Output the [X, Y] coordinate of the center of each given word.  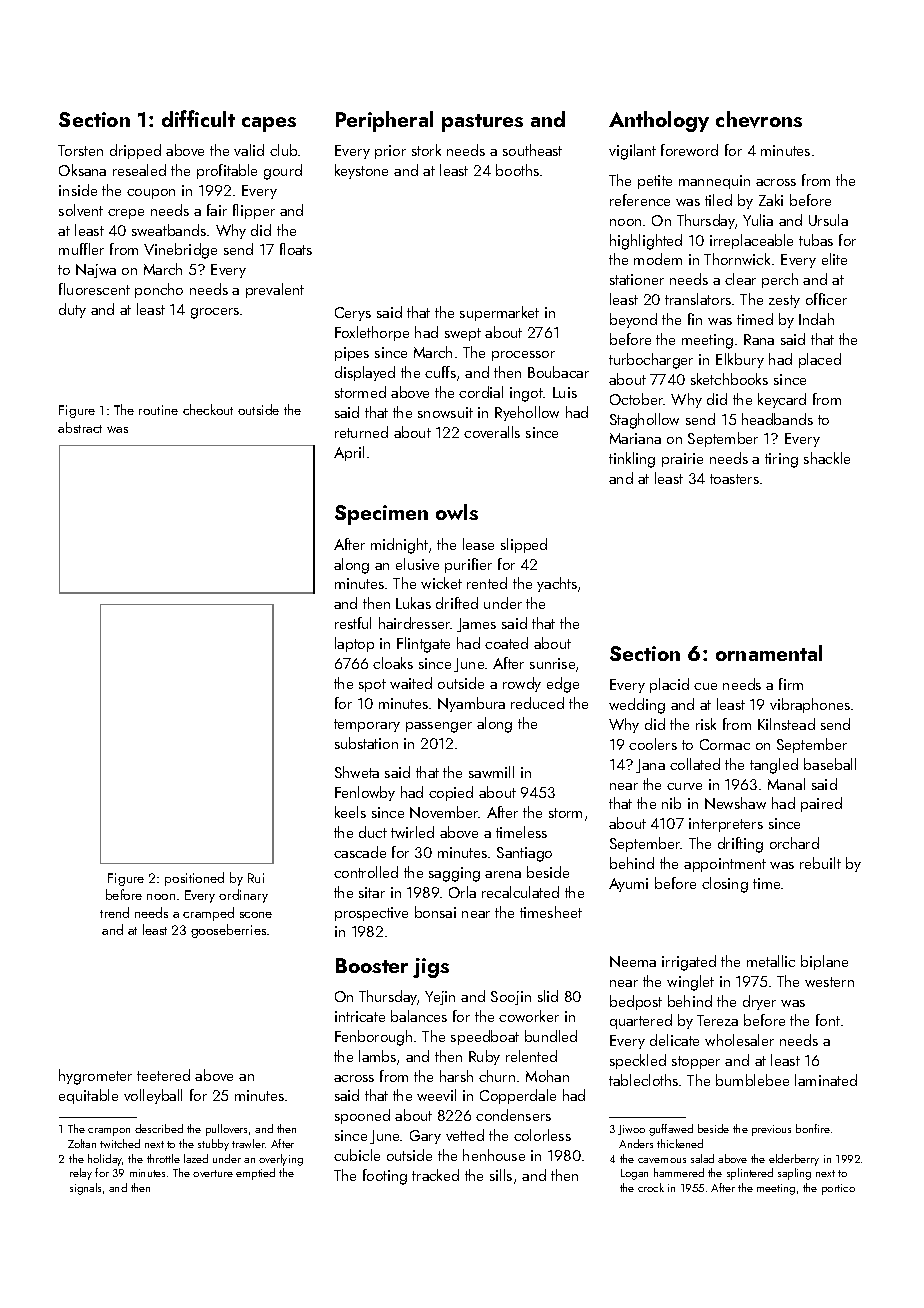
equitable [88, 1096]
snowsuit [445, 412]
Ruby [484, 1057]
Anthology [659, 121]
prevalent [275, 290]
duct [373, 832]
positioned [194, 879]
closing [725, 885]
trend [114, 912]
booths [517, 170]
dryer [759, 1002]
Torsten [80, 150]
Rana [759, 339]
